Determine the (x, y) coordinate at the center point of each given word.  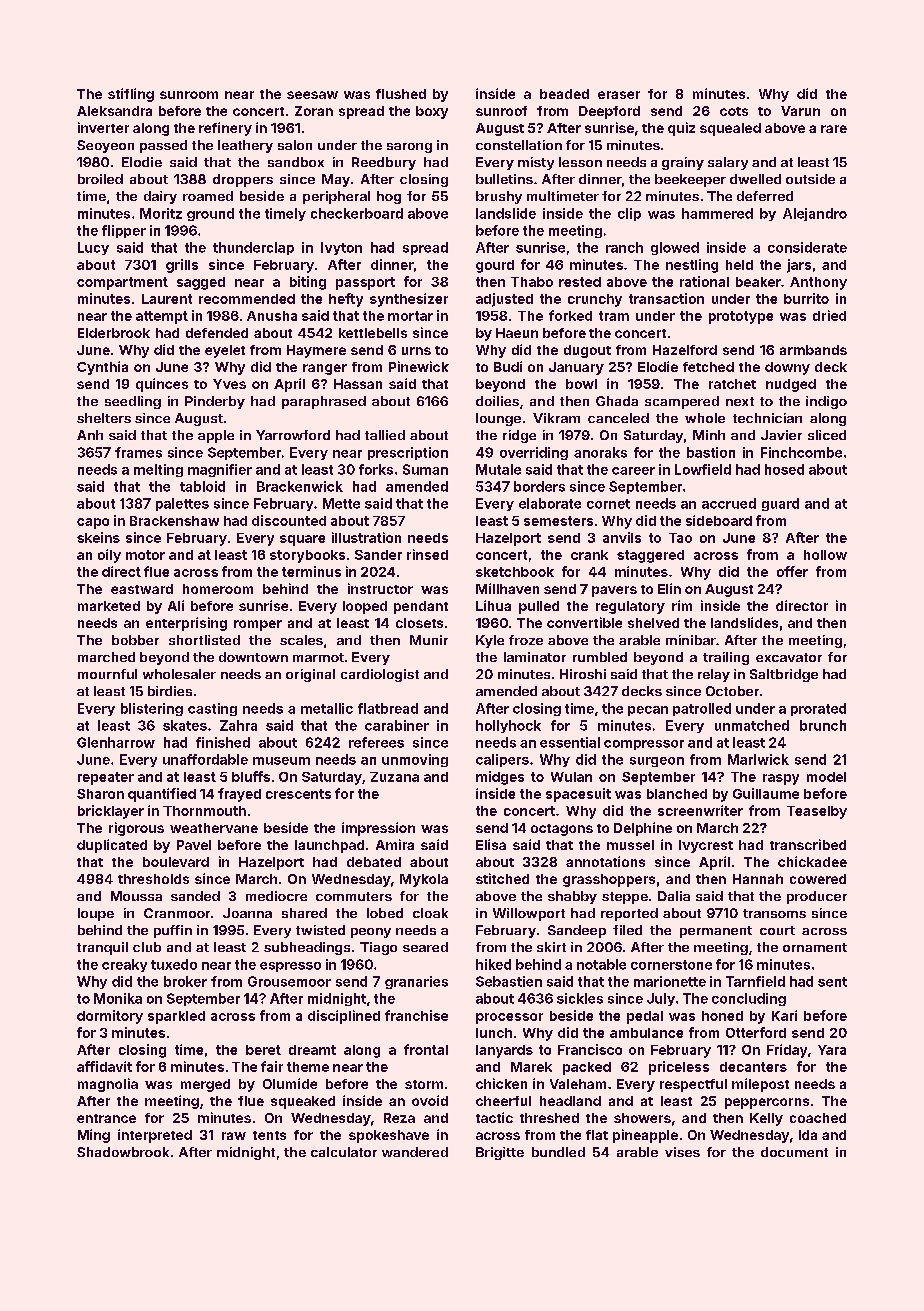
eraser (619, 95)
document (794, 1152)
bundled (558, 1152)
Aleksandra (114, 111)
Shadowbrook (123, 1152)
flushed (401, 94)
